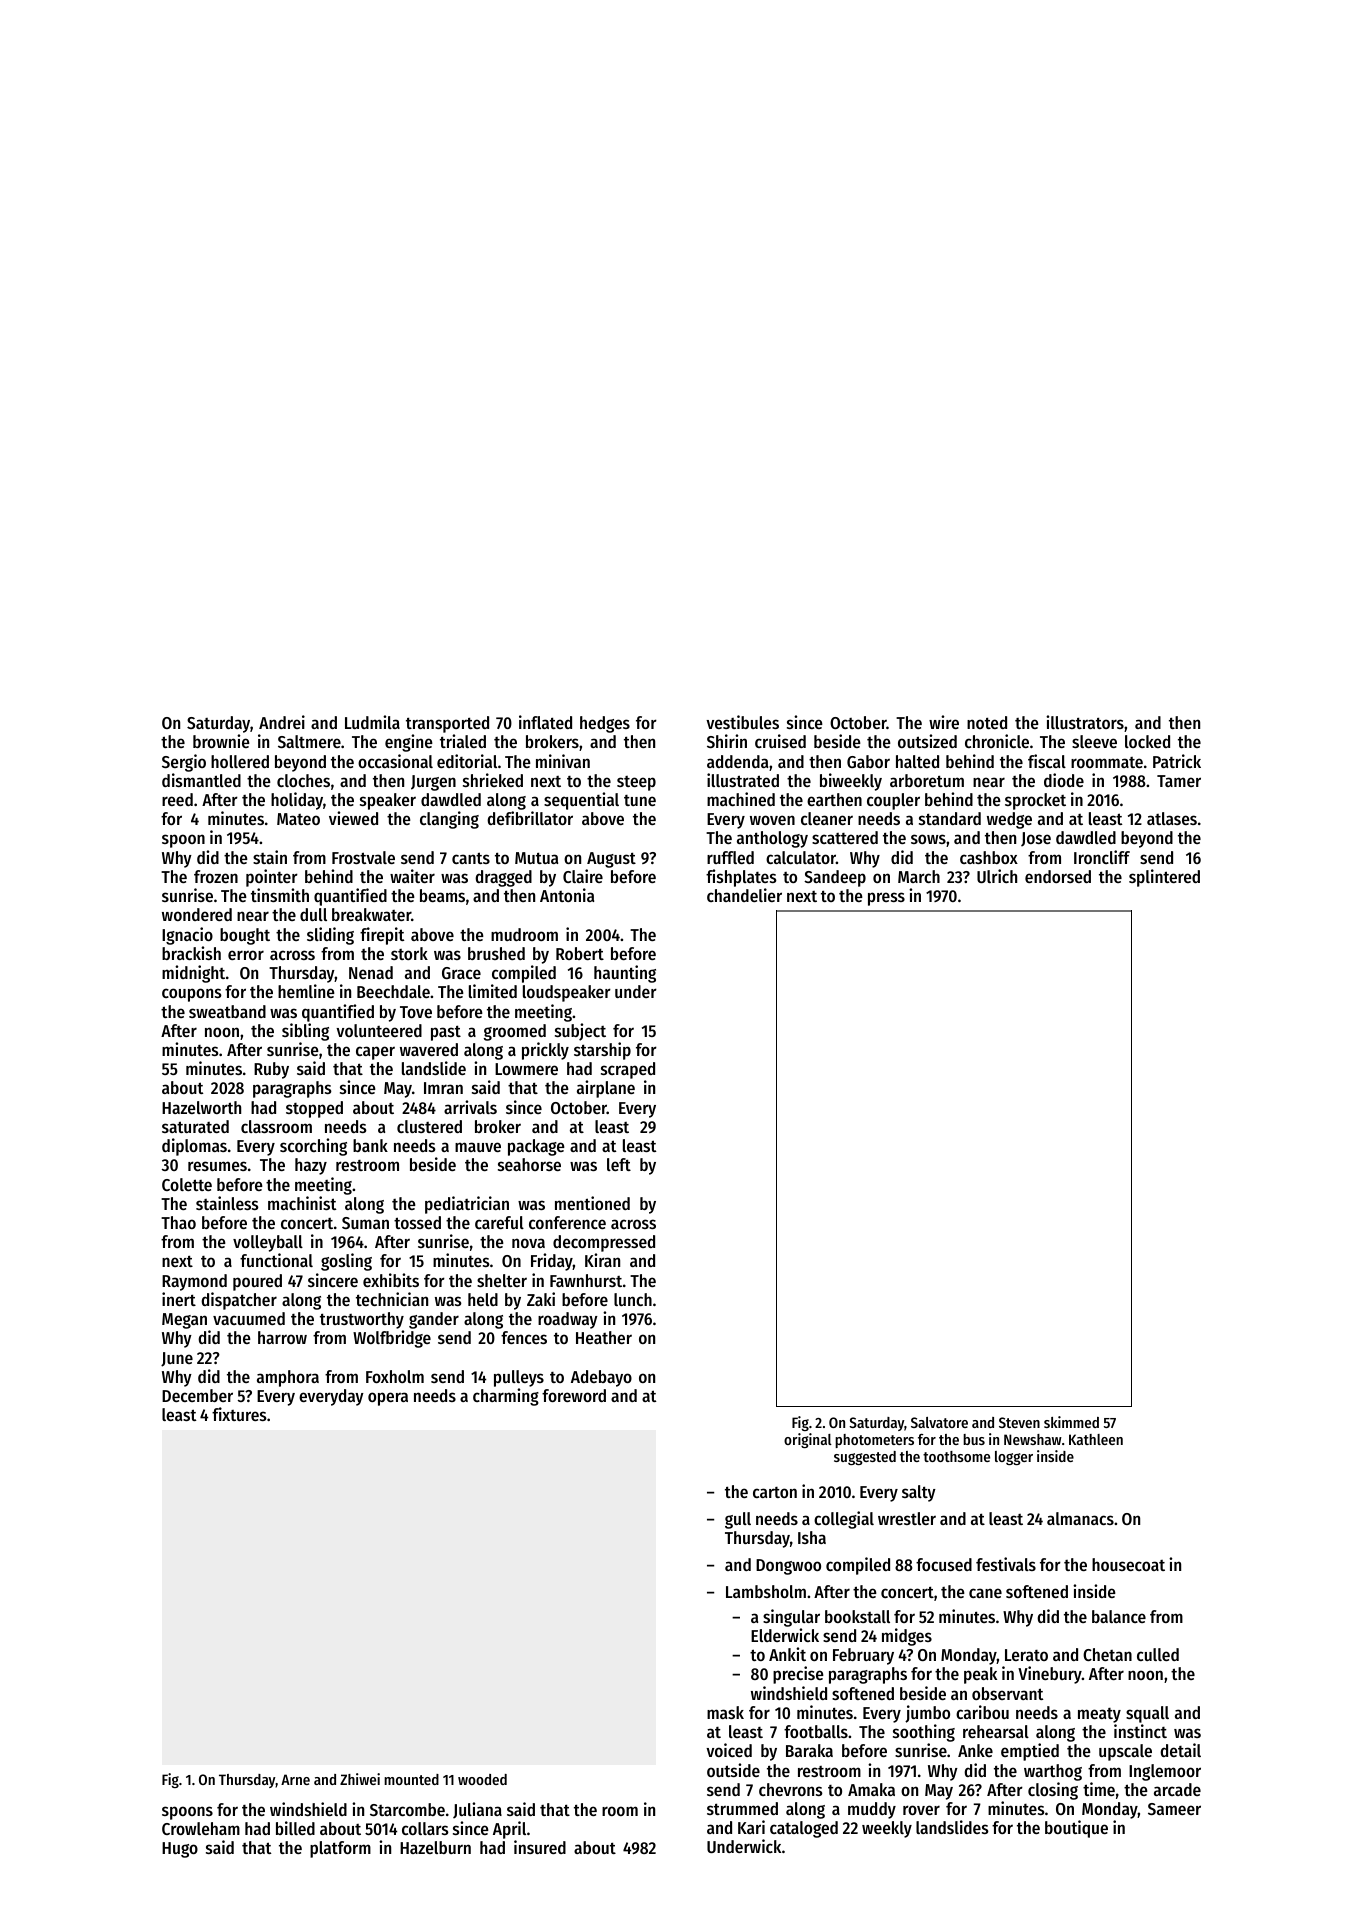 Image resolution: width=1363 pixels, height=1927 pixels. Describe the element at coordinates (197, 914) in the screenshot. I see `wondered` at that location.
